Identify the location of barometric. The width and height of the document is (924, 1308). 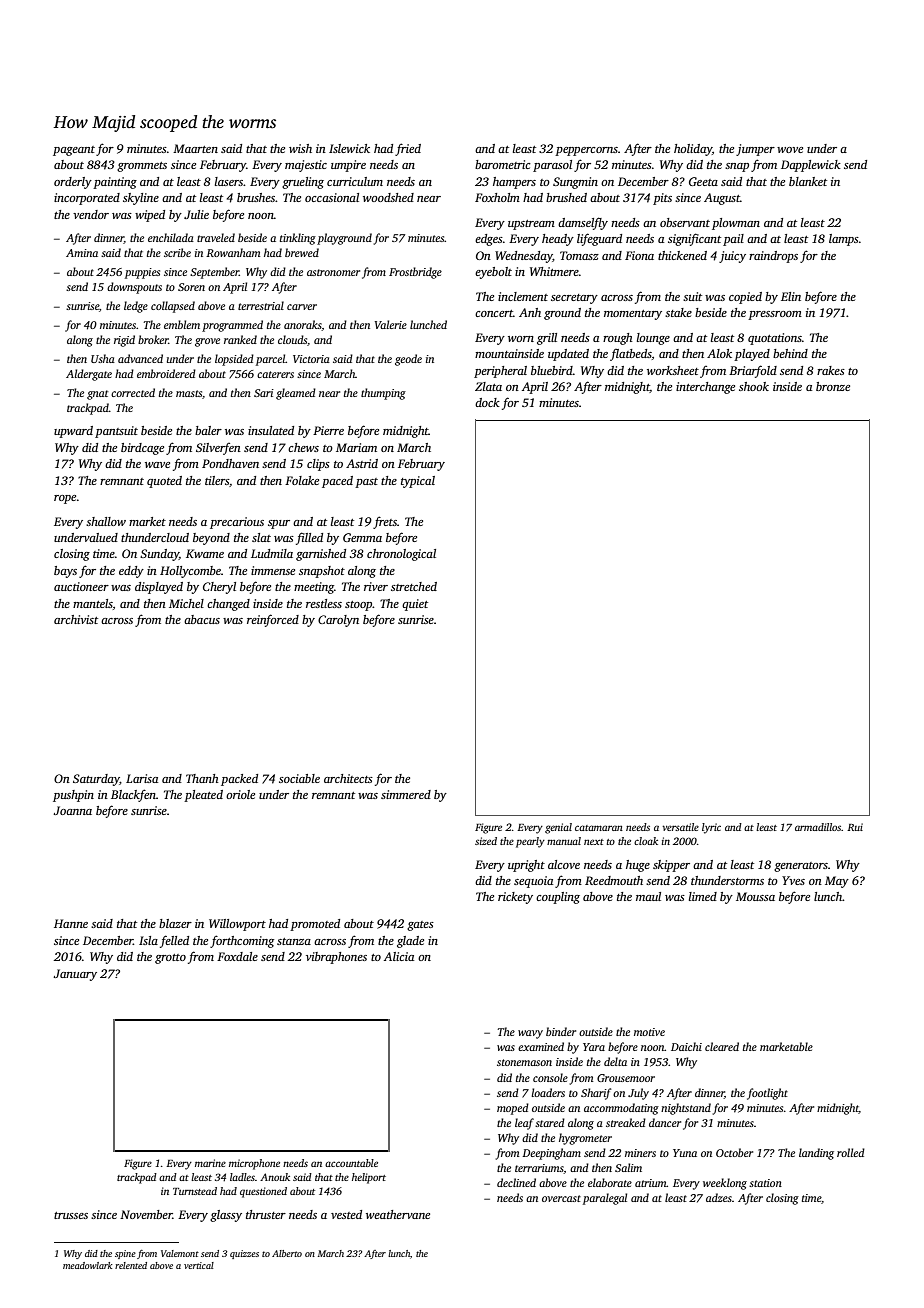
(503, 164).
